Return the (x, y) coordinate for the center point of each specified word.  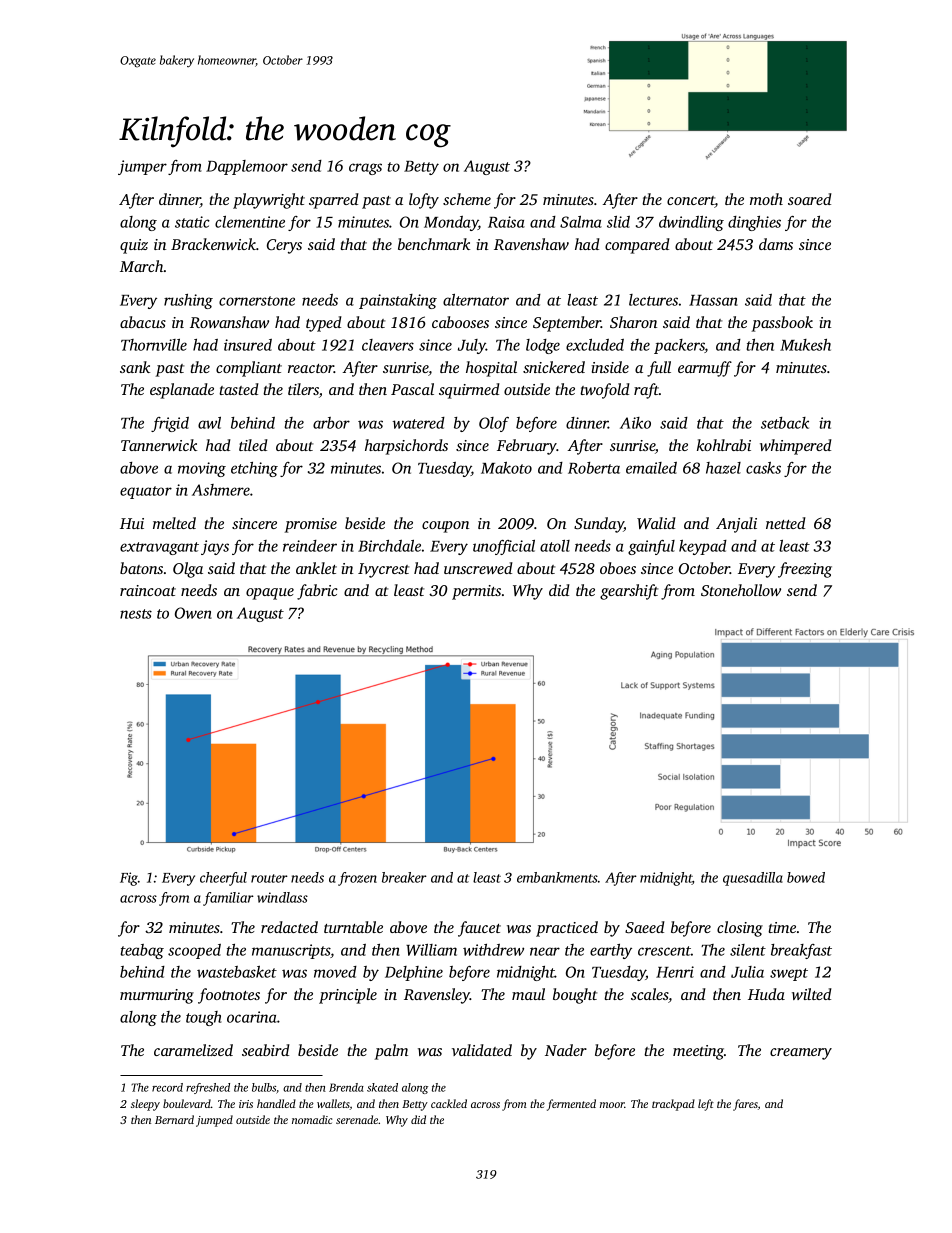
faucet (479, 929)
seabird (266, 1050)
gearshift (629, 592)
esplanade (182, 391)
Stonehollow (741, 590)
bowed (806, 877)
